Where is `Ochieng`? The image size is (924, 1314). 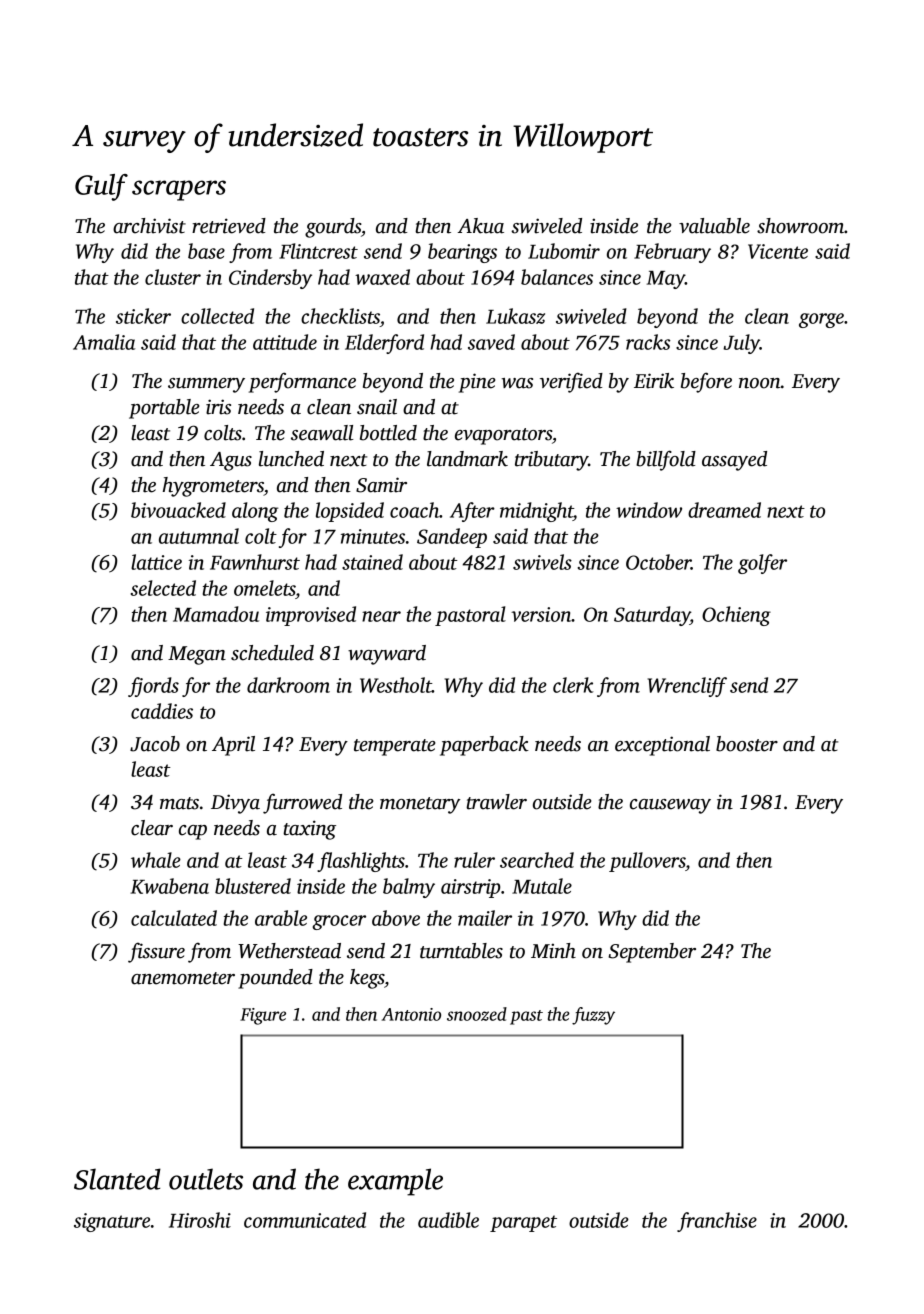
Ochieng is located at coordinates (736, 616).
